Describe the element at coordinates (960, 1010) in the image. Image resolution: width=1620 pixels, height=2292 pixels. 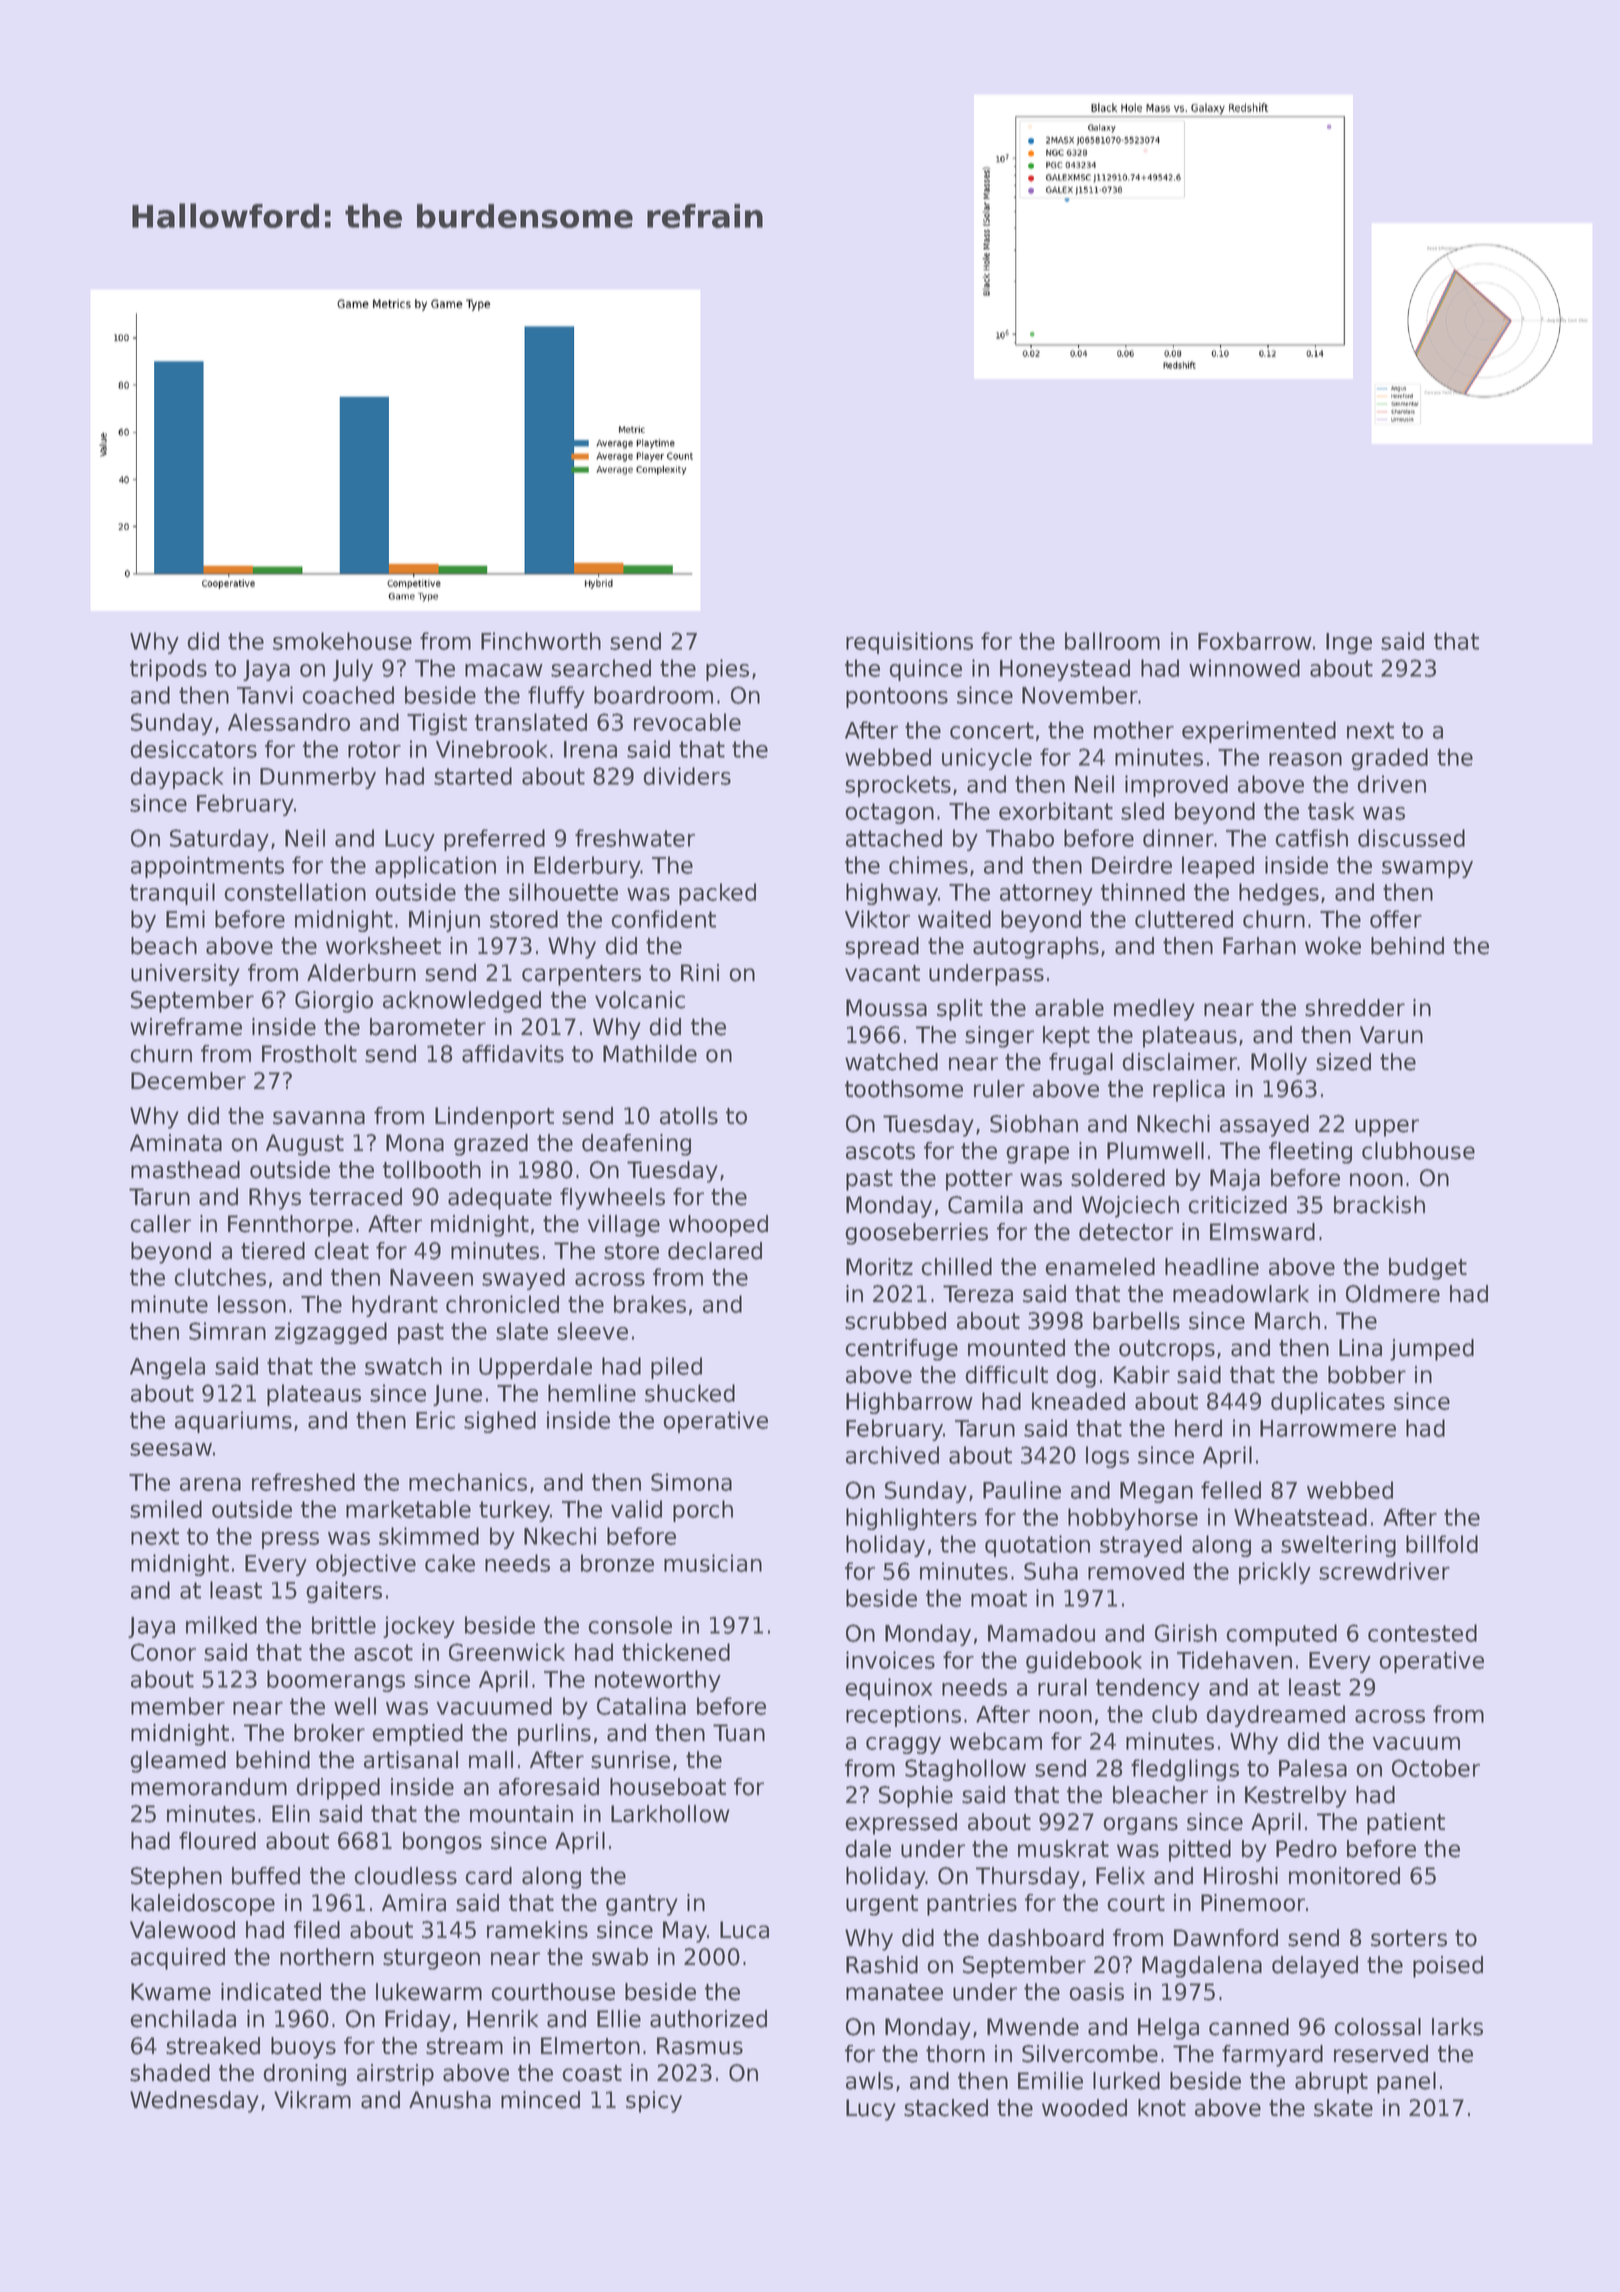
I see `split` at that location.
